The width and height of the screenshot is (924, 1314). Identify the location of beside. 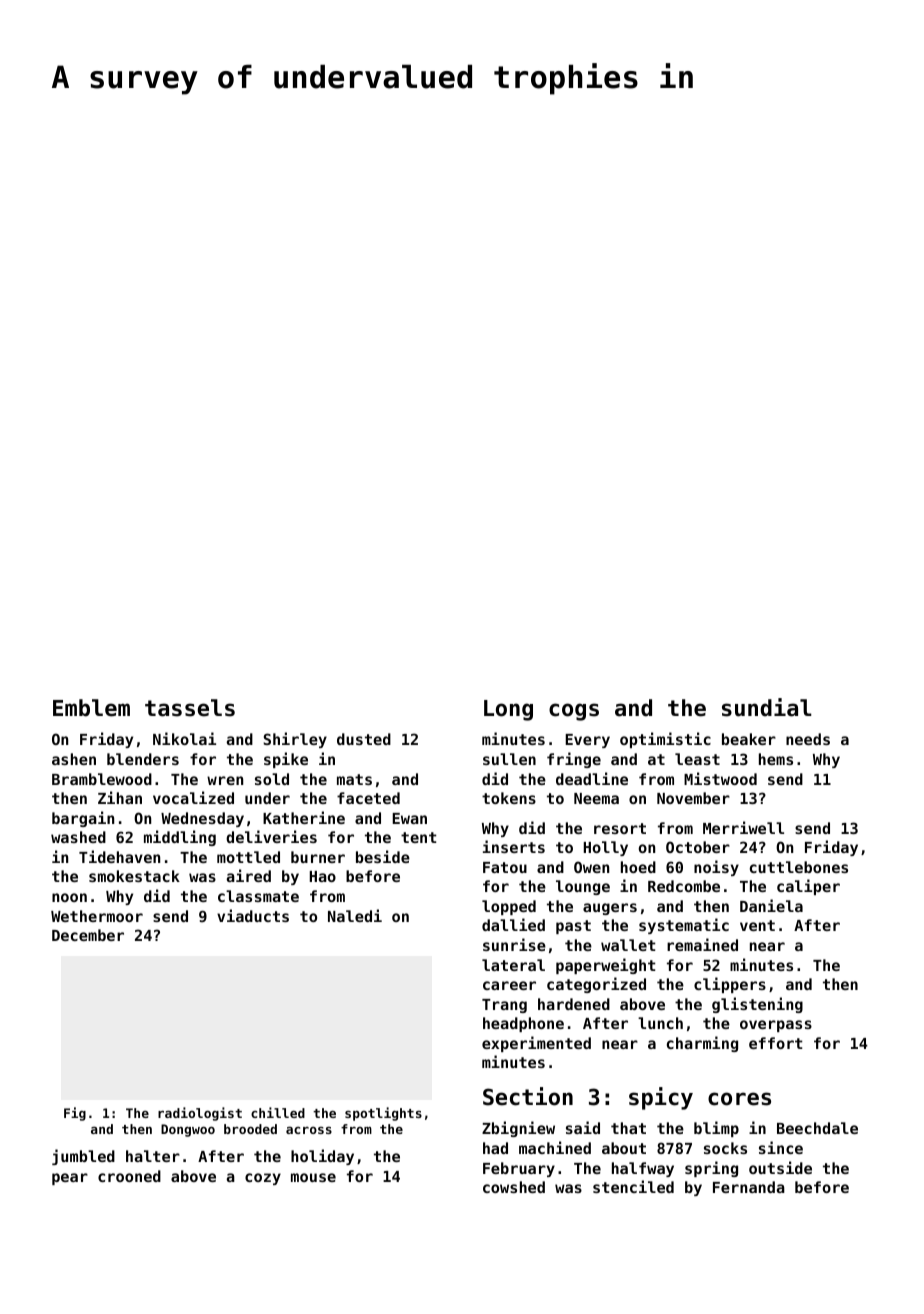
(383, 856).
